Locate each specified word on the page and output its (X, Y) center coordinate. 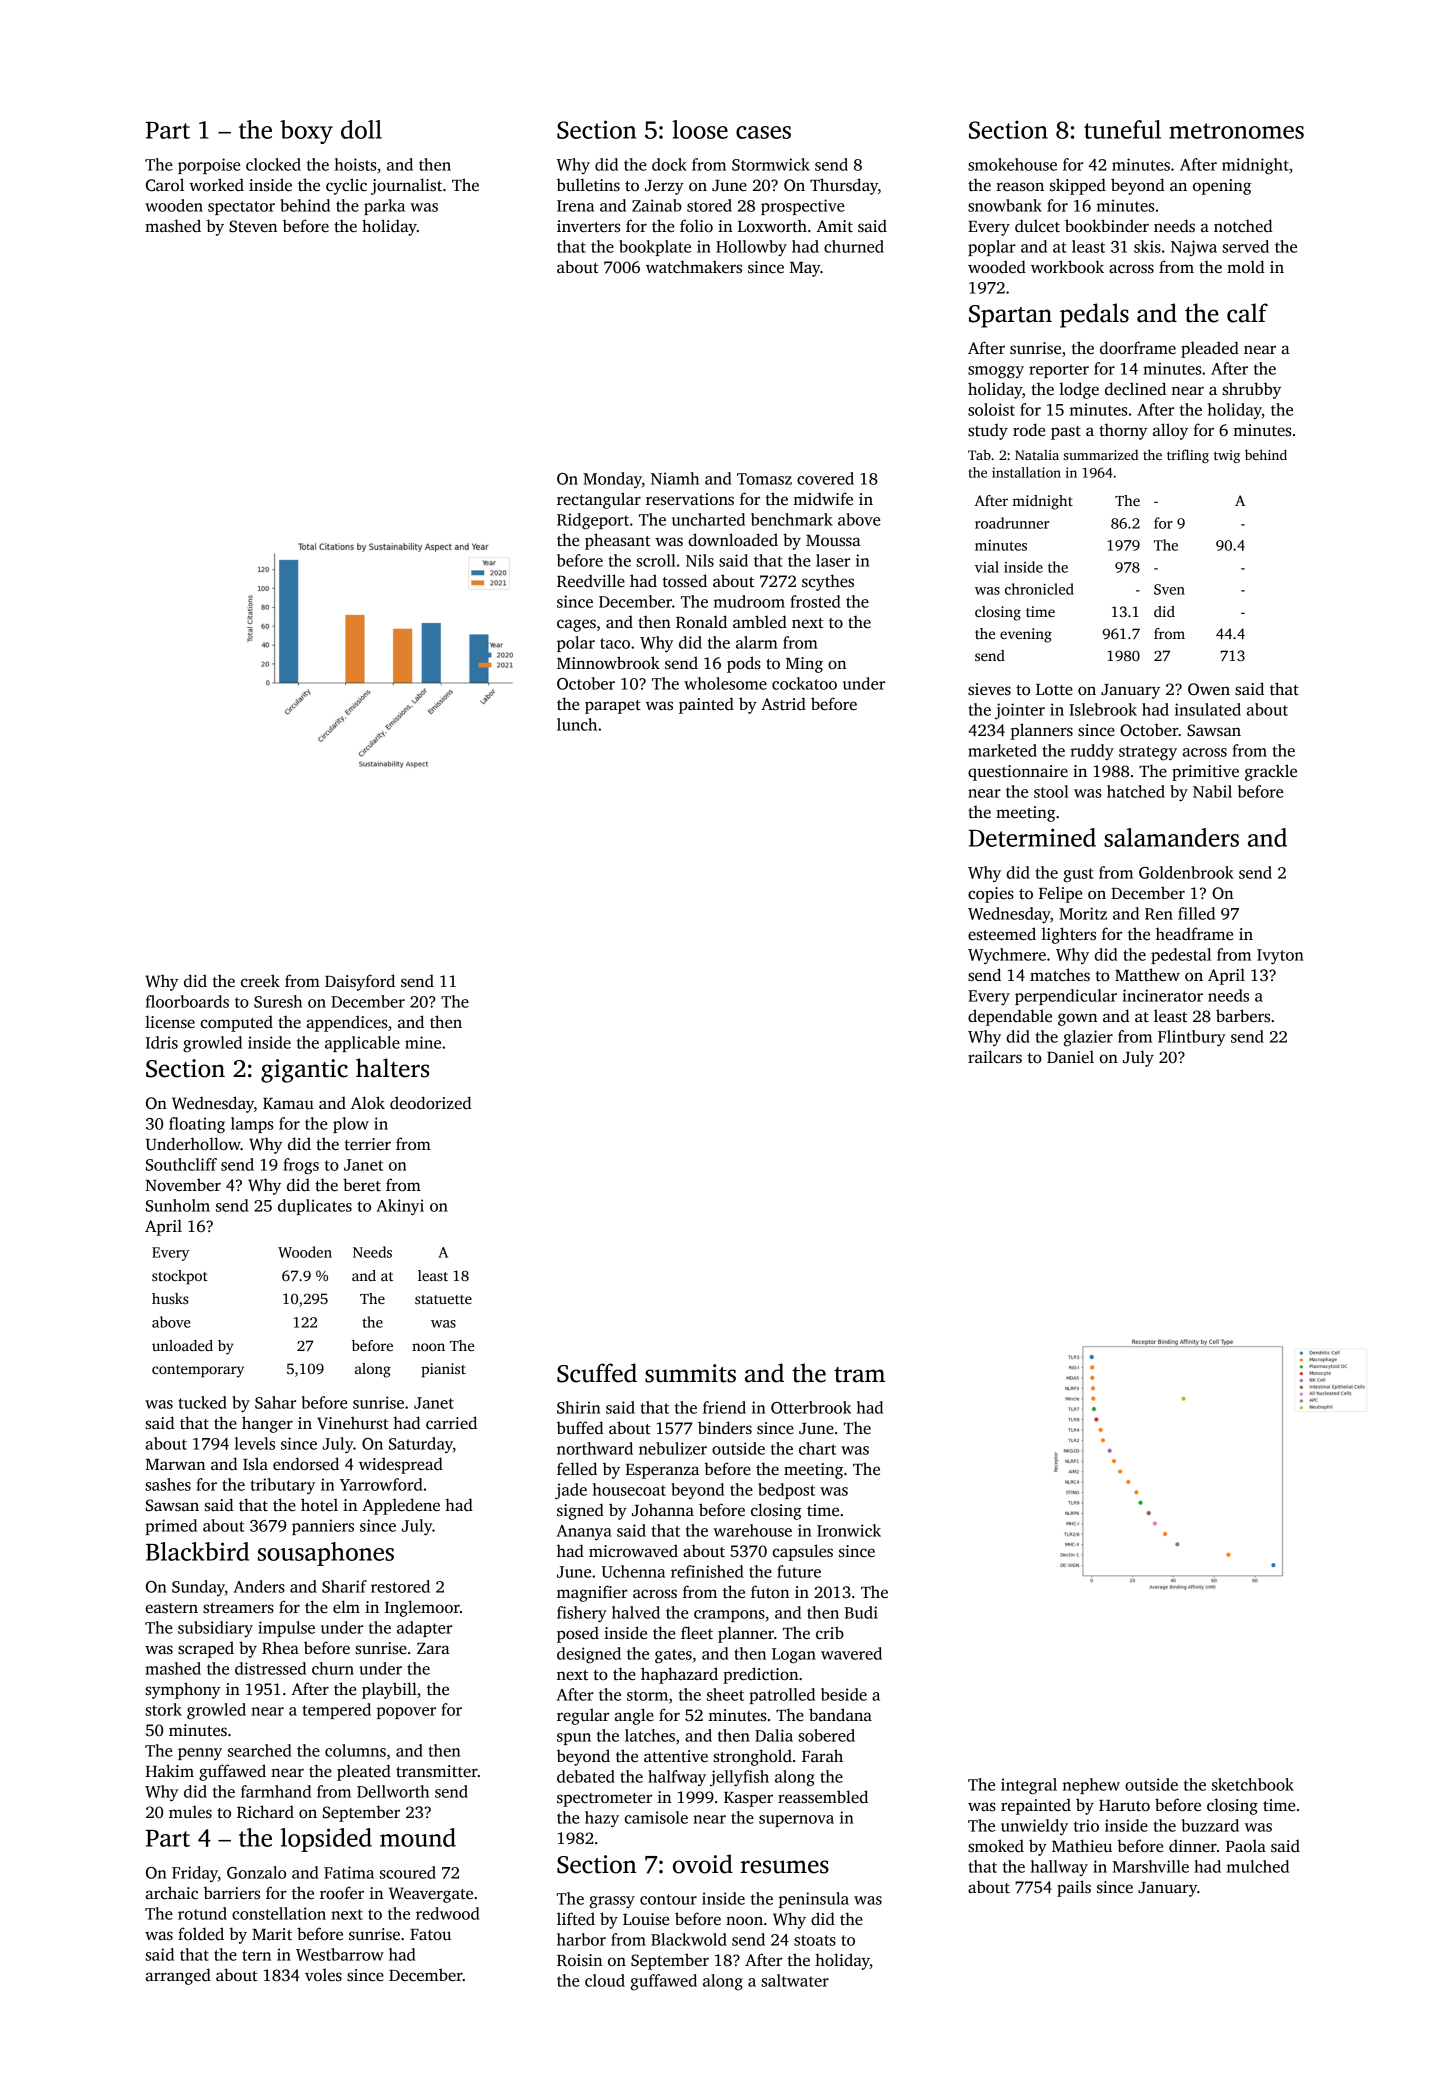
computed (236, 1023)
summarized (1101, 454)
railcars (995, 1057)
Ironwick (849, 1530)
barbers (1243, 1016)
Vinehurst (353, 1423)
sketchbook (1253, 1784)
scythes (828, 582)
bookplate (655, 248)
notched (1243, 226)
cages (576, 625)
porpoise (209, 166)
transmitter (437, 1771)
